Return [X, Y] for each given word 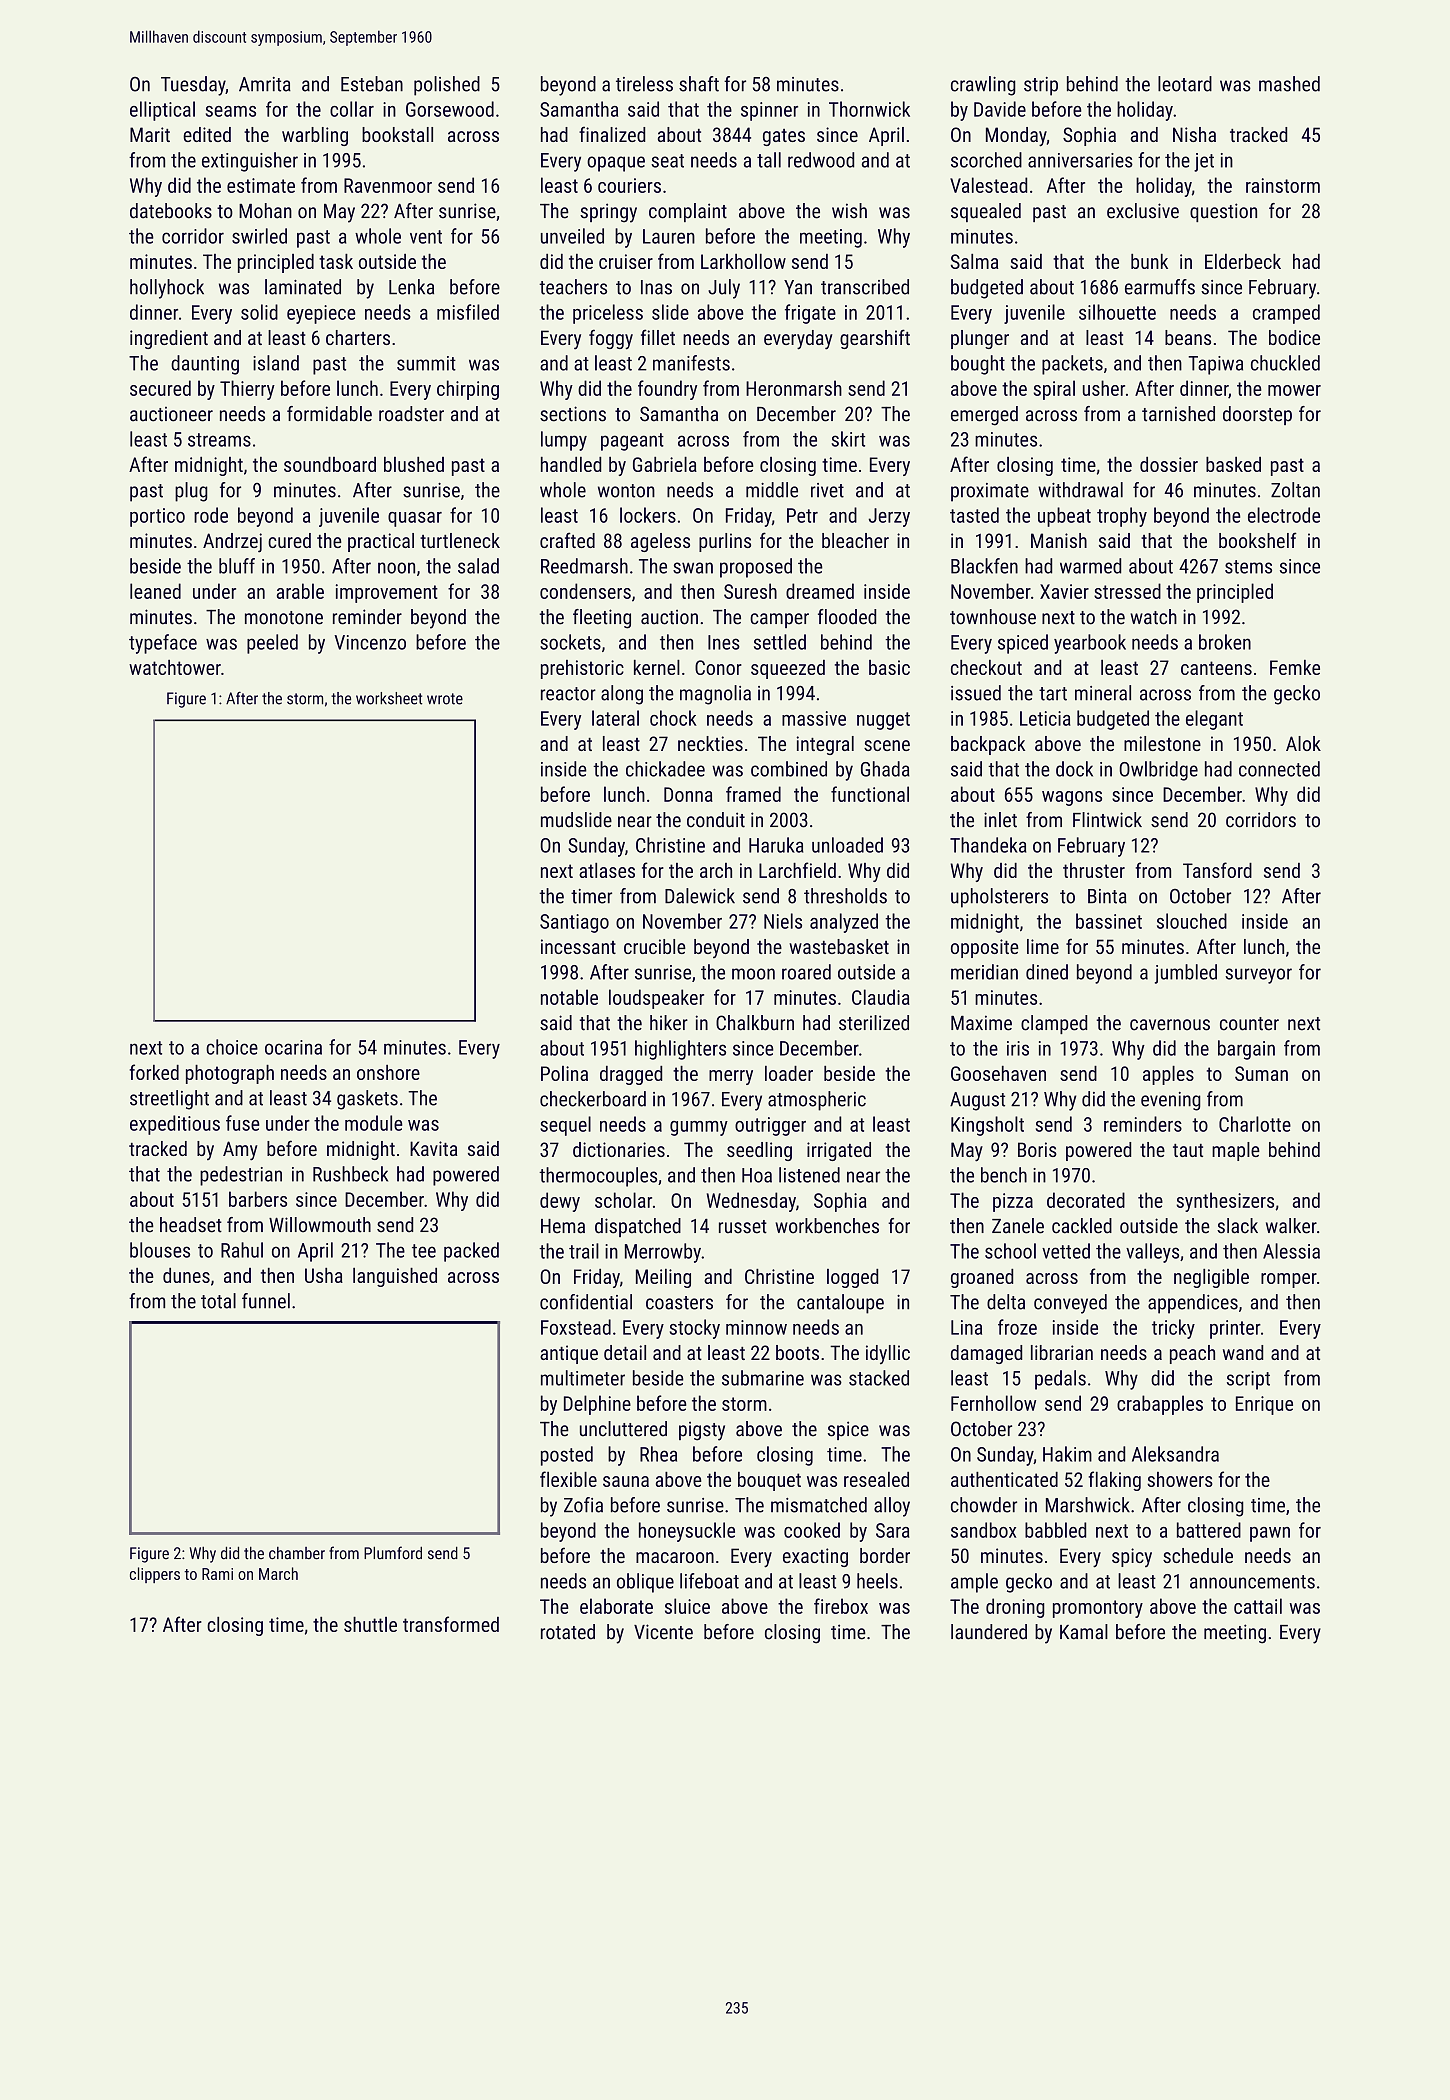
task [336, 261]
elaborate [616, 1606]
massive [814, 718]
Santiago [574, 923]
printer [1235, 1329]
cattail [1258, 1606]
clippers [155, 1575]
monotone [284, 618]
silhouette [1117, 312]
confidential [586, 1302]
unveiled [572, 236]
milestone [1162, 743]
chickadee [665, 769]
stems [1248, 567]
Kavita [433, 1148]
